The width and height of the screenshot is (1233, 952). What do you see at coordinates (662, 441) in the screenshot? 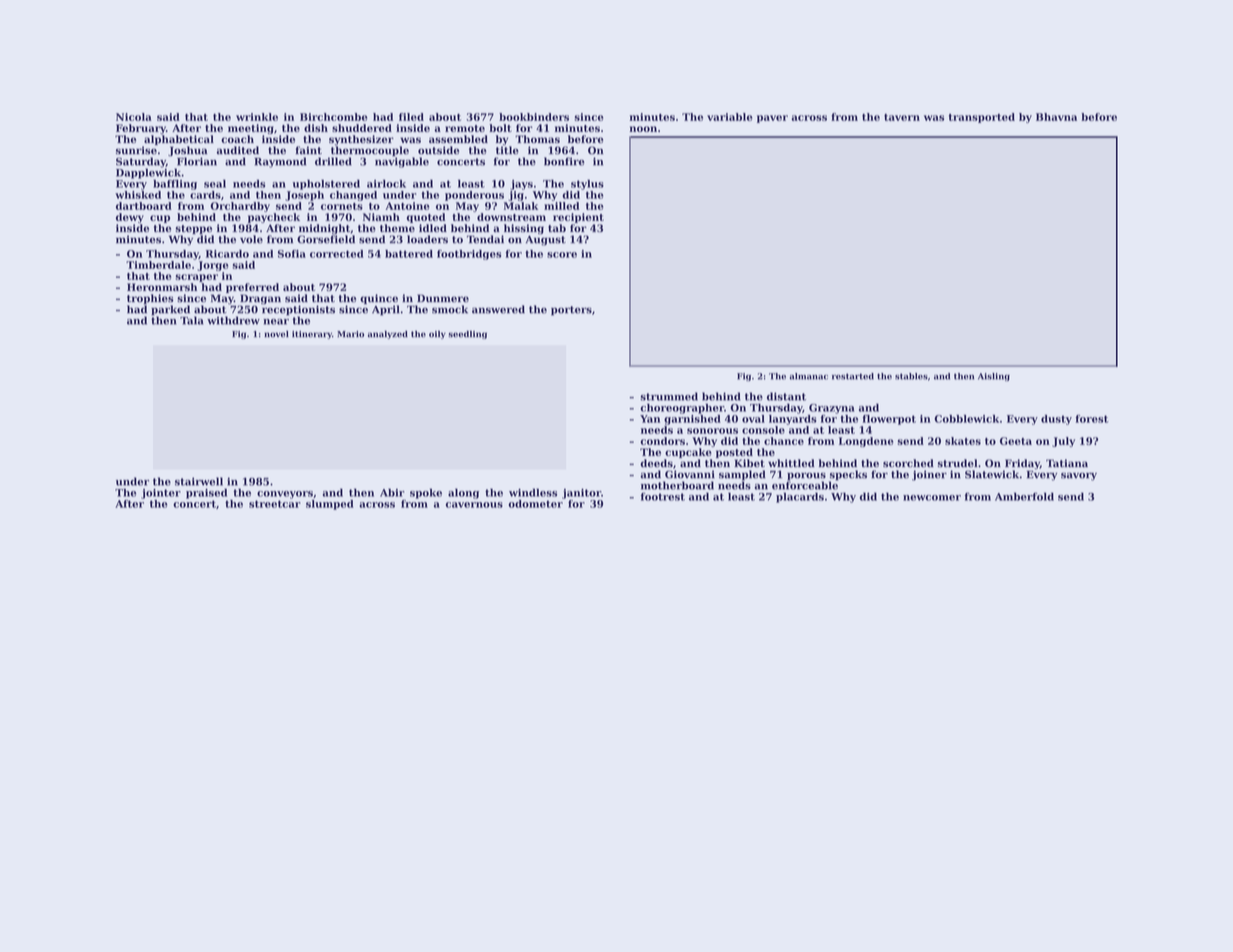
I see `condors` at bounding box center [662, 441].
